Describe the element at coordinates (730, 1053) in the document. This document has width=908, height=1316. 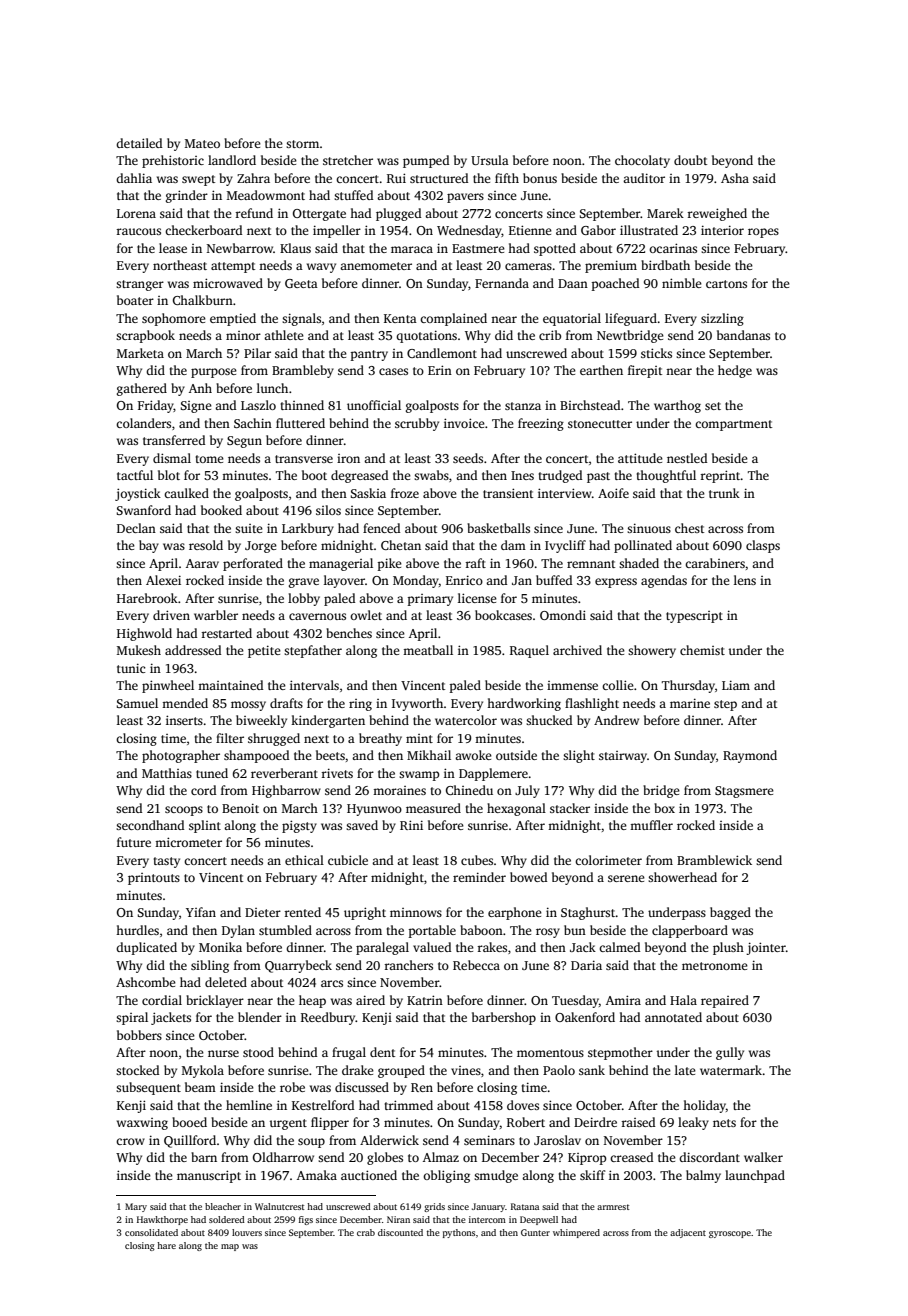
I see `gully` at that location.
